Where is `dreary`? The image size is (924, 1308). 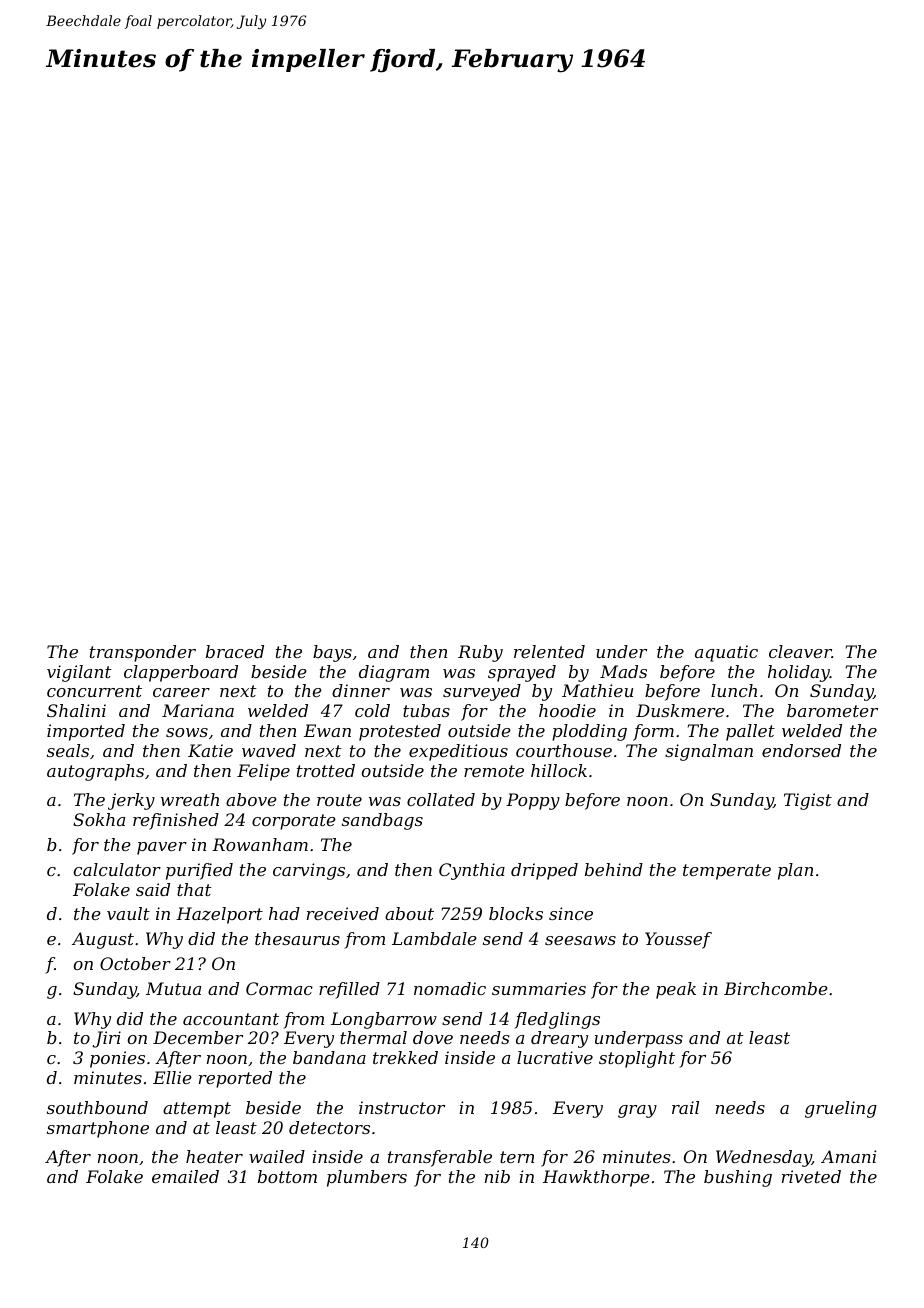 dreary is located at coordinates (559, 1039).
